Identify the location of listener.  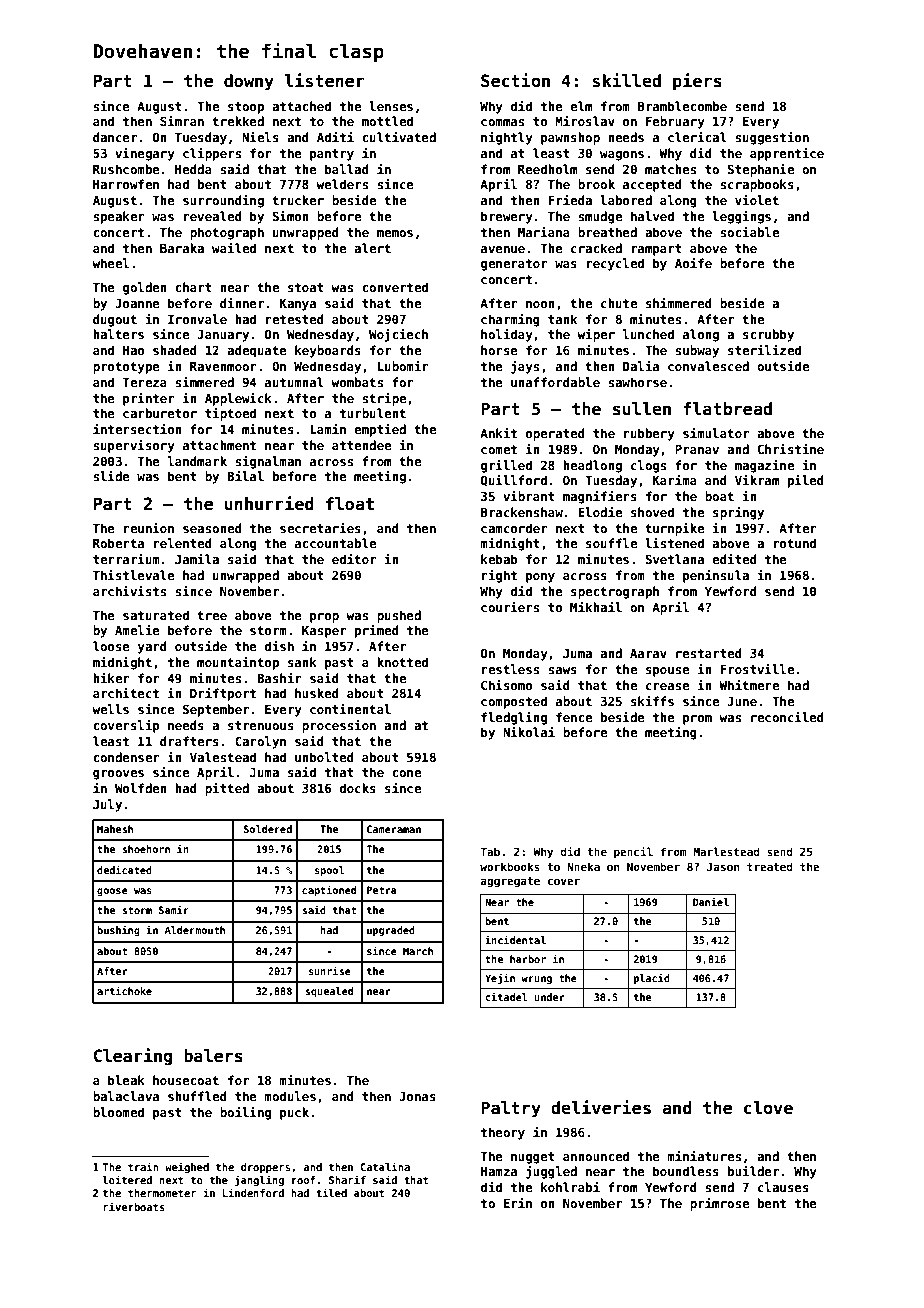
(325, 80).
